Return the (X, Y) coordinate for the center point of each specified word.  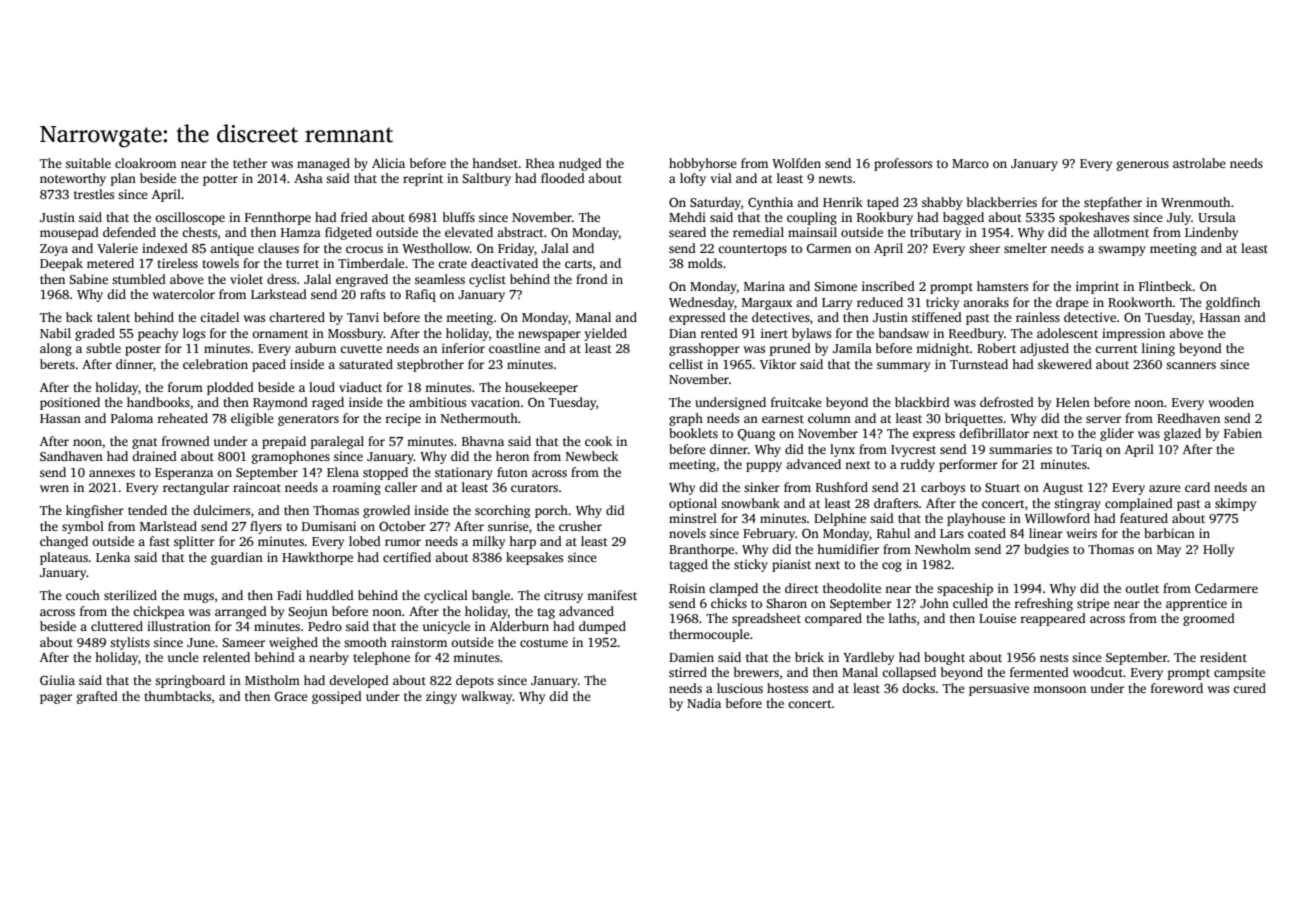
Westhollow (436, 248)
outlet (1142, 588)
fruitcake (796, 402)
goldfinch (1233, 303)
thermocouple (709, 635)
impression (1133, 334)
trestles (94, 194)
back (79, 317)
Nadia (704, 703)
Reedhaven (1188, 418)
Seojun (308, 612)
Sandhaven (71, 456)
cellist (686, 364)
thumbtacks (177, 696)
